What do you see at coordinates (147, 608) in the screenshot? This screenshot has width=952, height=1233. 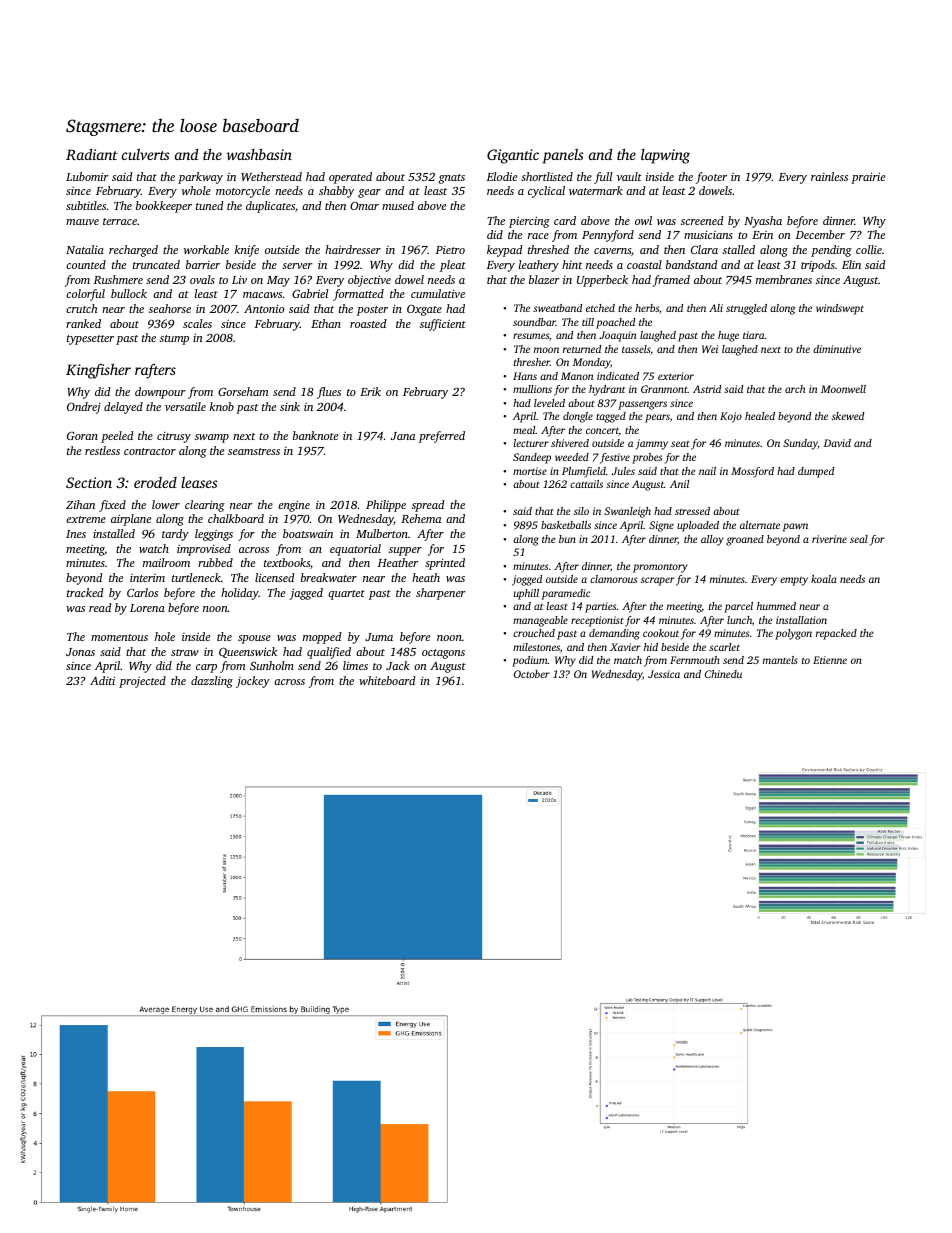 I see `Lorena` at bounding box center [147, 608].
